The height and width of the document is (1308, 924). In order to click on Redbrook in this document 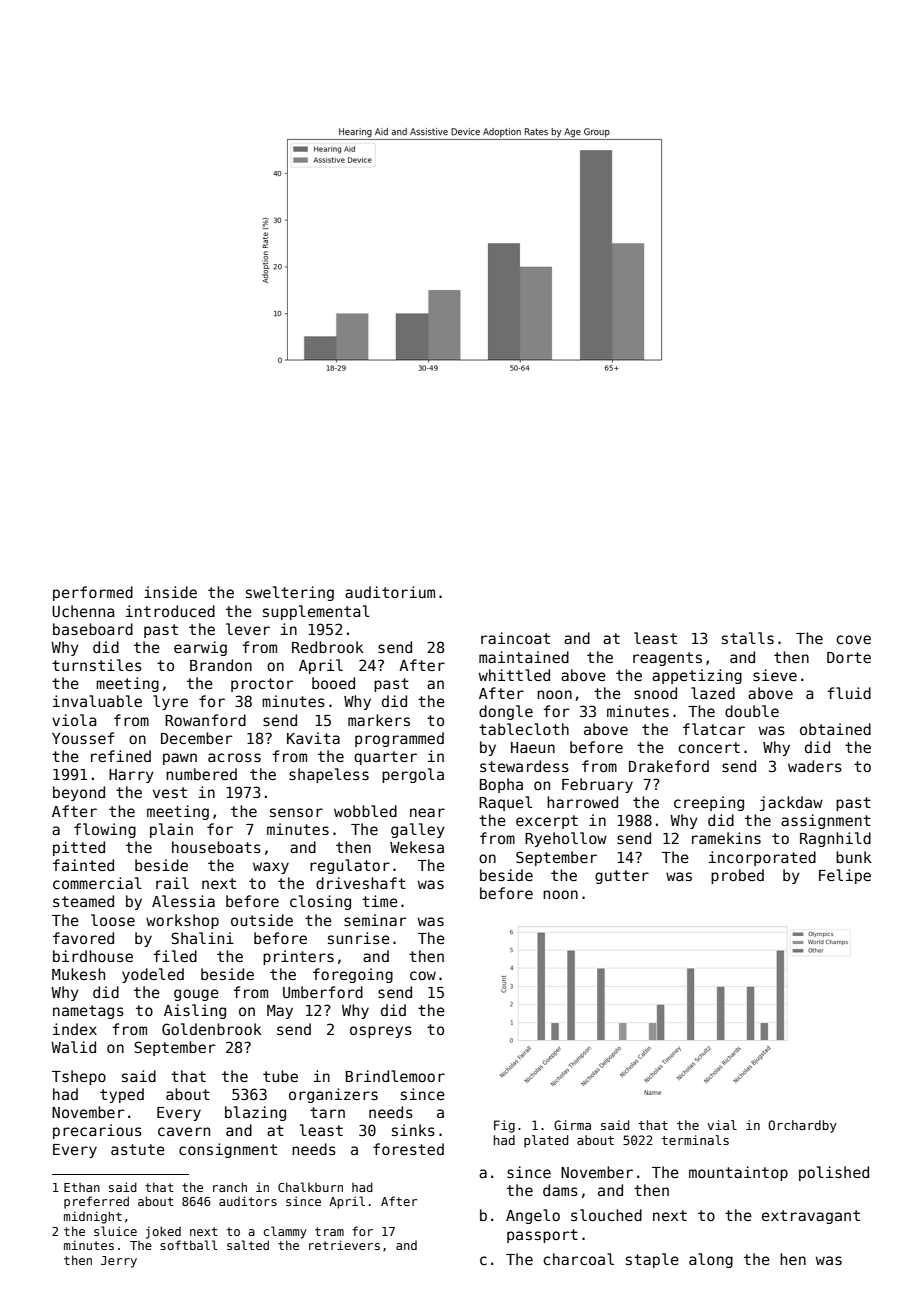, I will do `click(328, 647)`.
